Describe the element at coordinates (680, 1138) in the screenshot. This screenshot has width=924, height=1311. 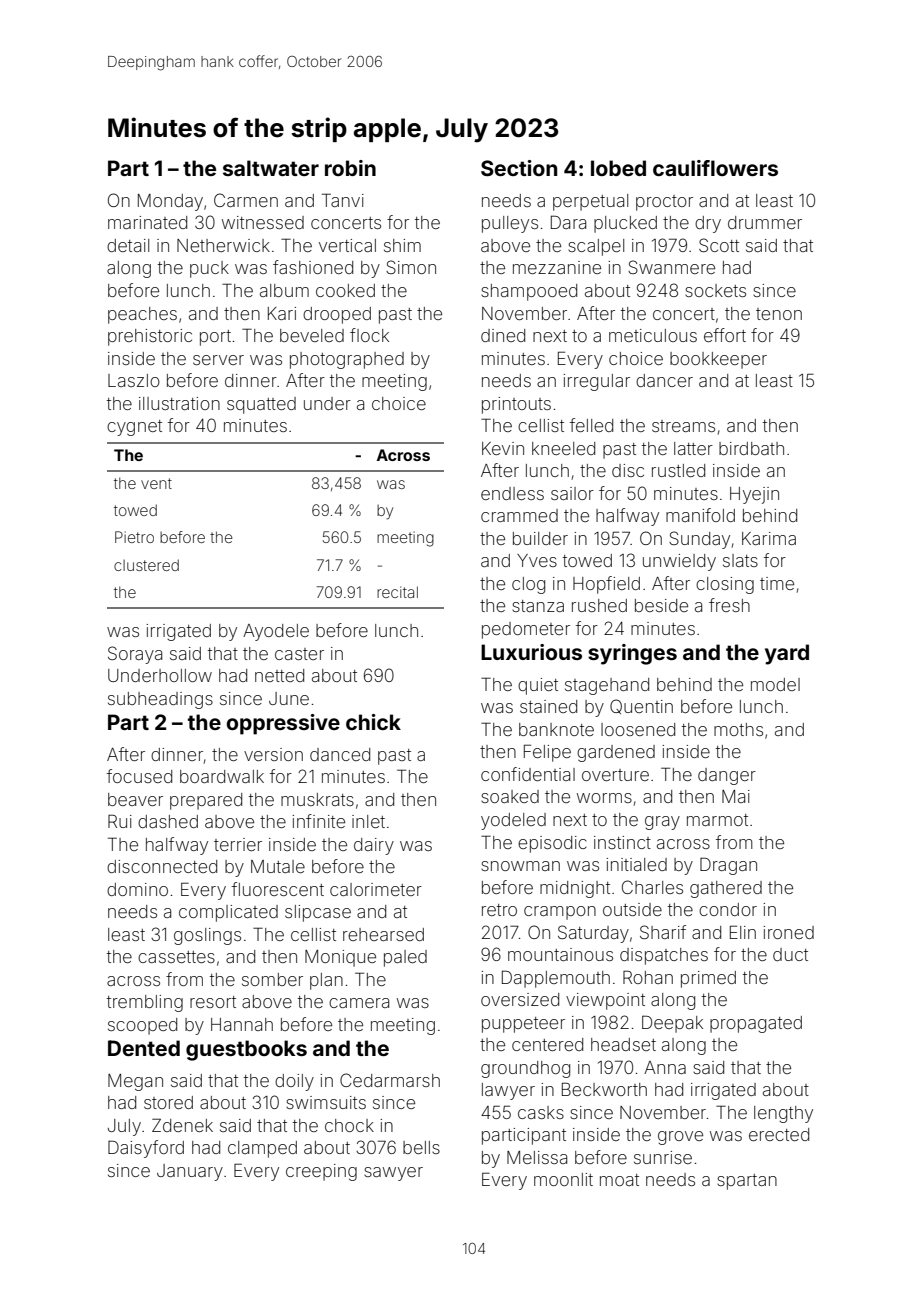
I see `grove` at that location.
